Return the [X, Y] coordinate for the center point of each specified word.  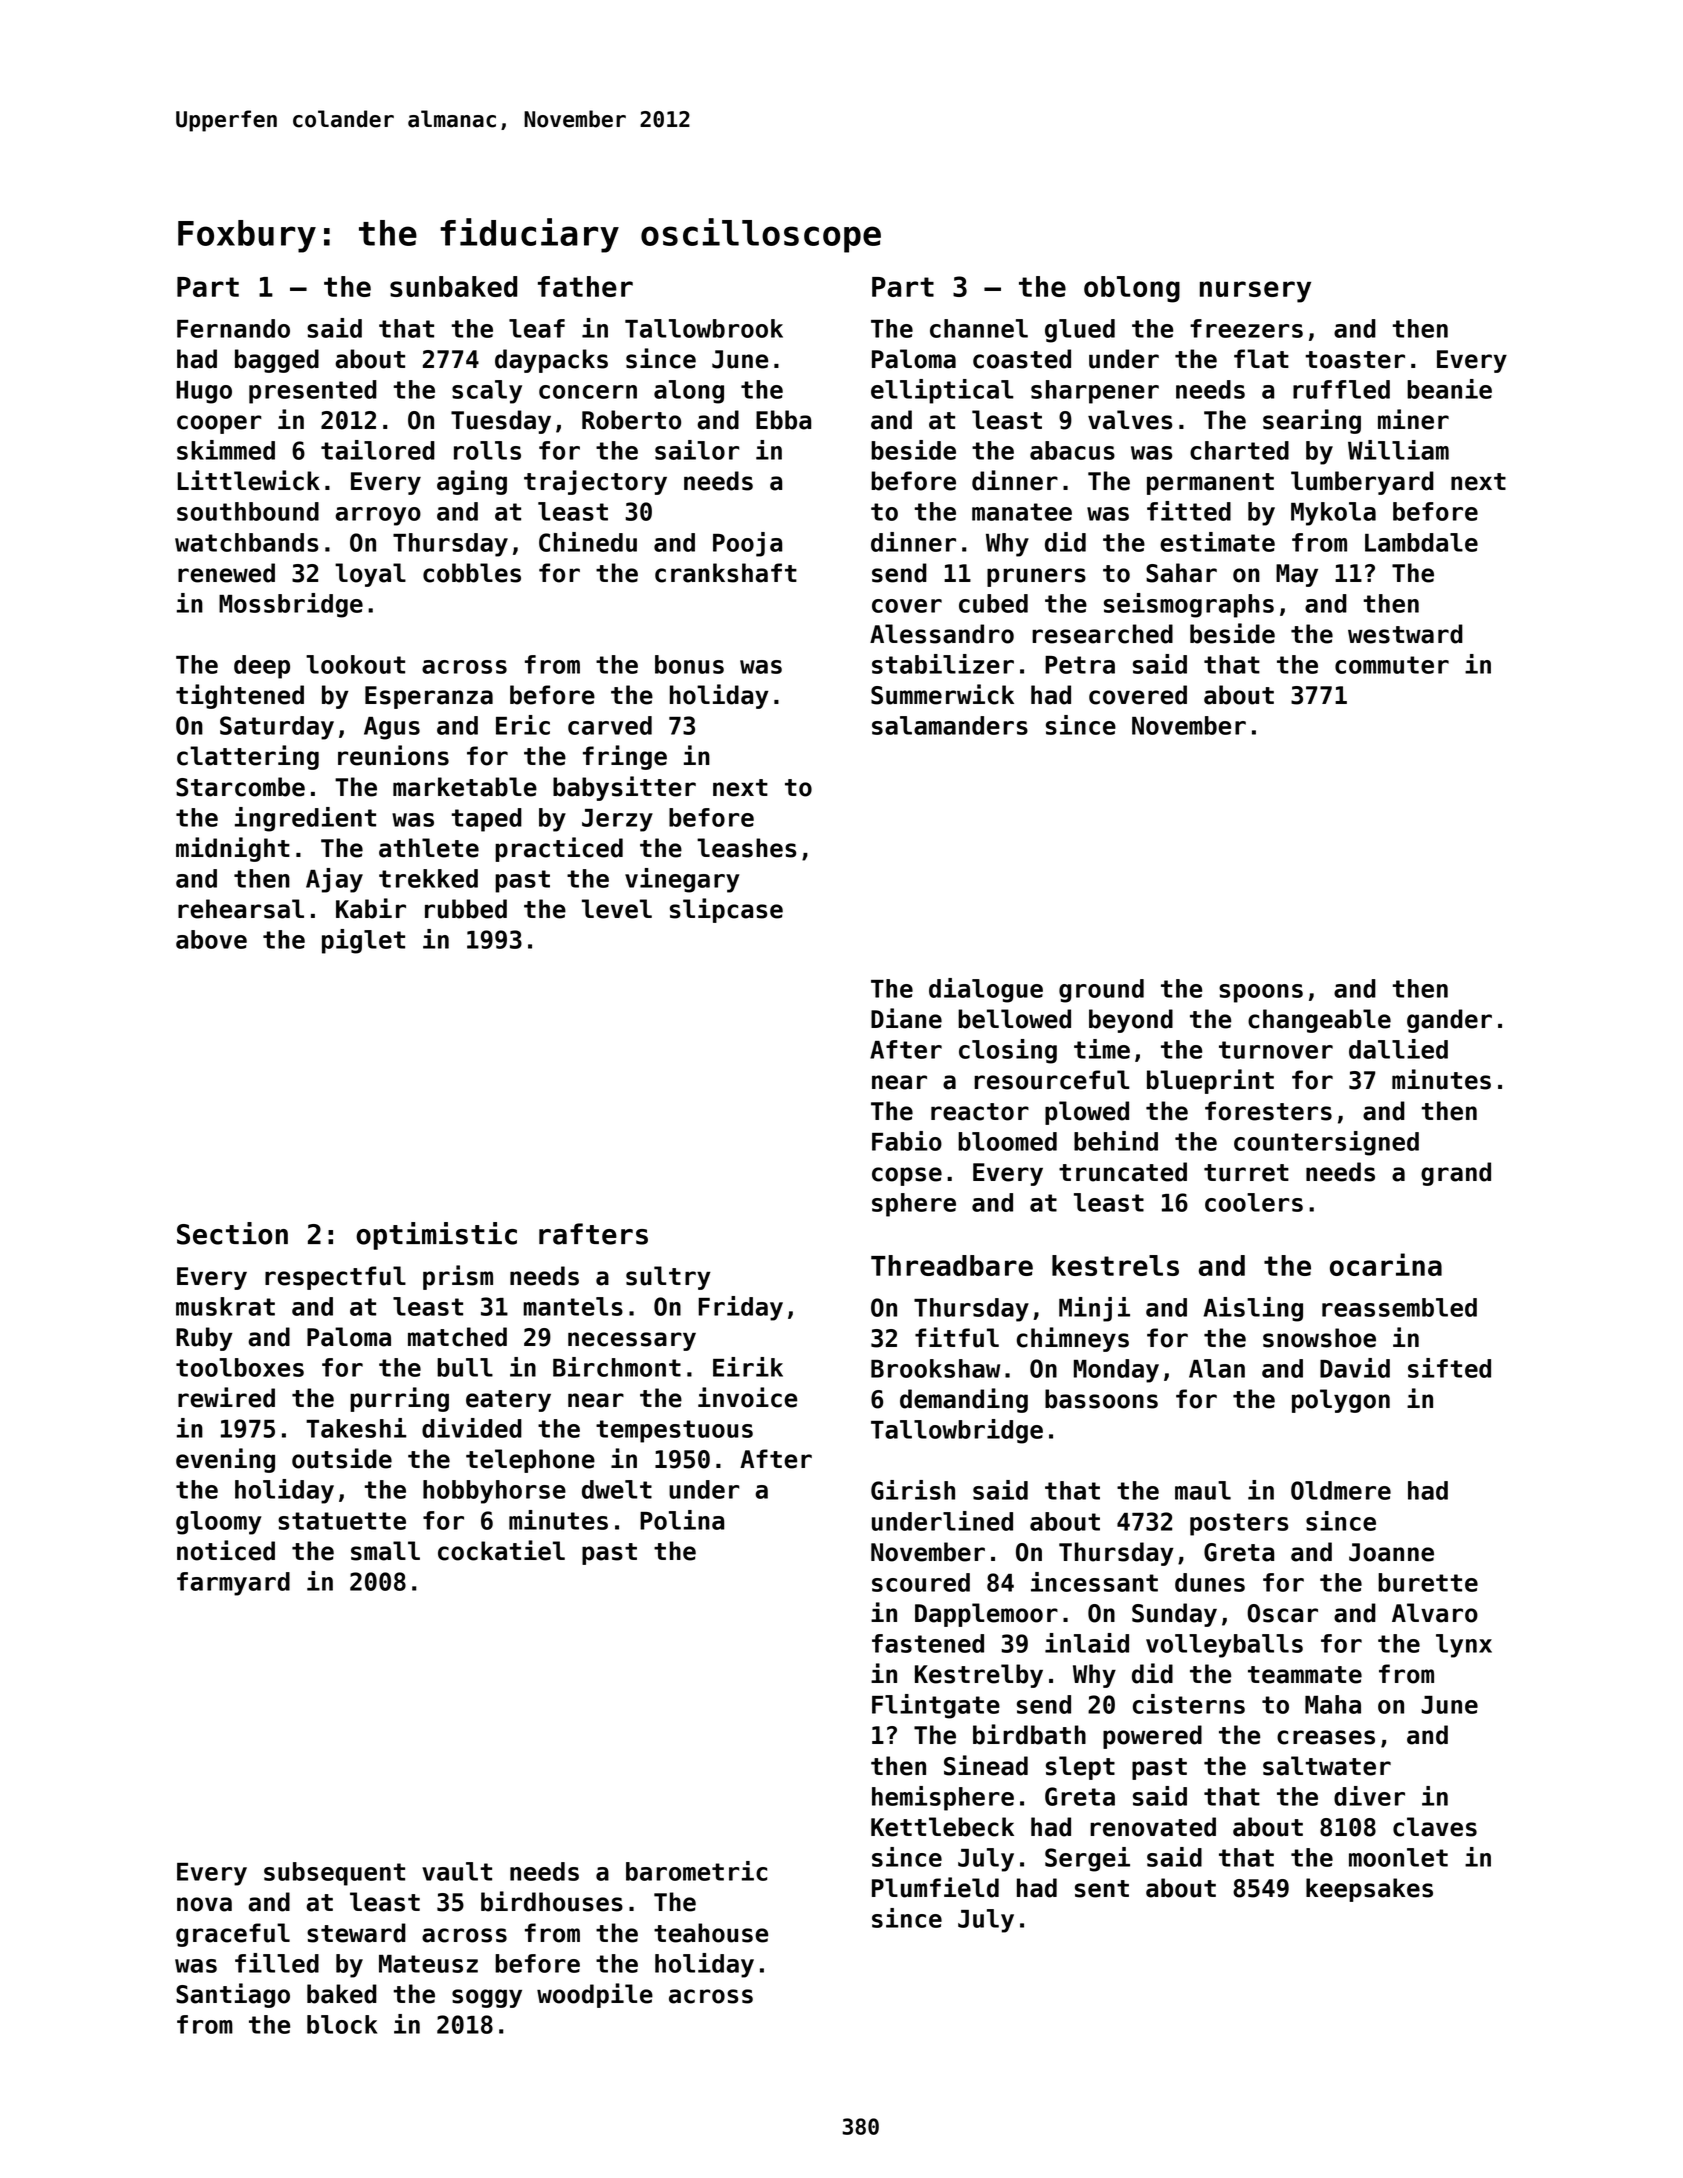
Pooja [747, 544]
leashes [746, 848]
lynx [1464, 1646]
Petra [1080, 665]
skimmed [226, 450]
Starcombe [240, 787]
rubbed [466, 909]
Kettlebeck [942, 1827]
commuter [1392, 665]
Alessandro [942, 634]
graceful [233, 1935]
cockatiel [501, 1550]
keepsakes [1369, 1890]
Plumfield [935, 1887]
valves [1130, 420]
